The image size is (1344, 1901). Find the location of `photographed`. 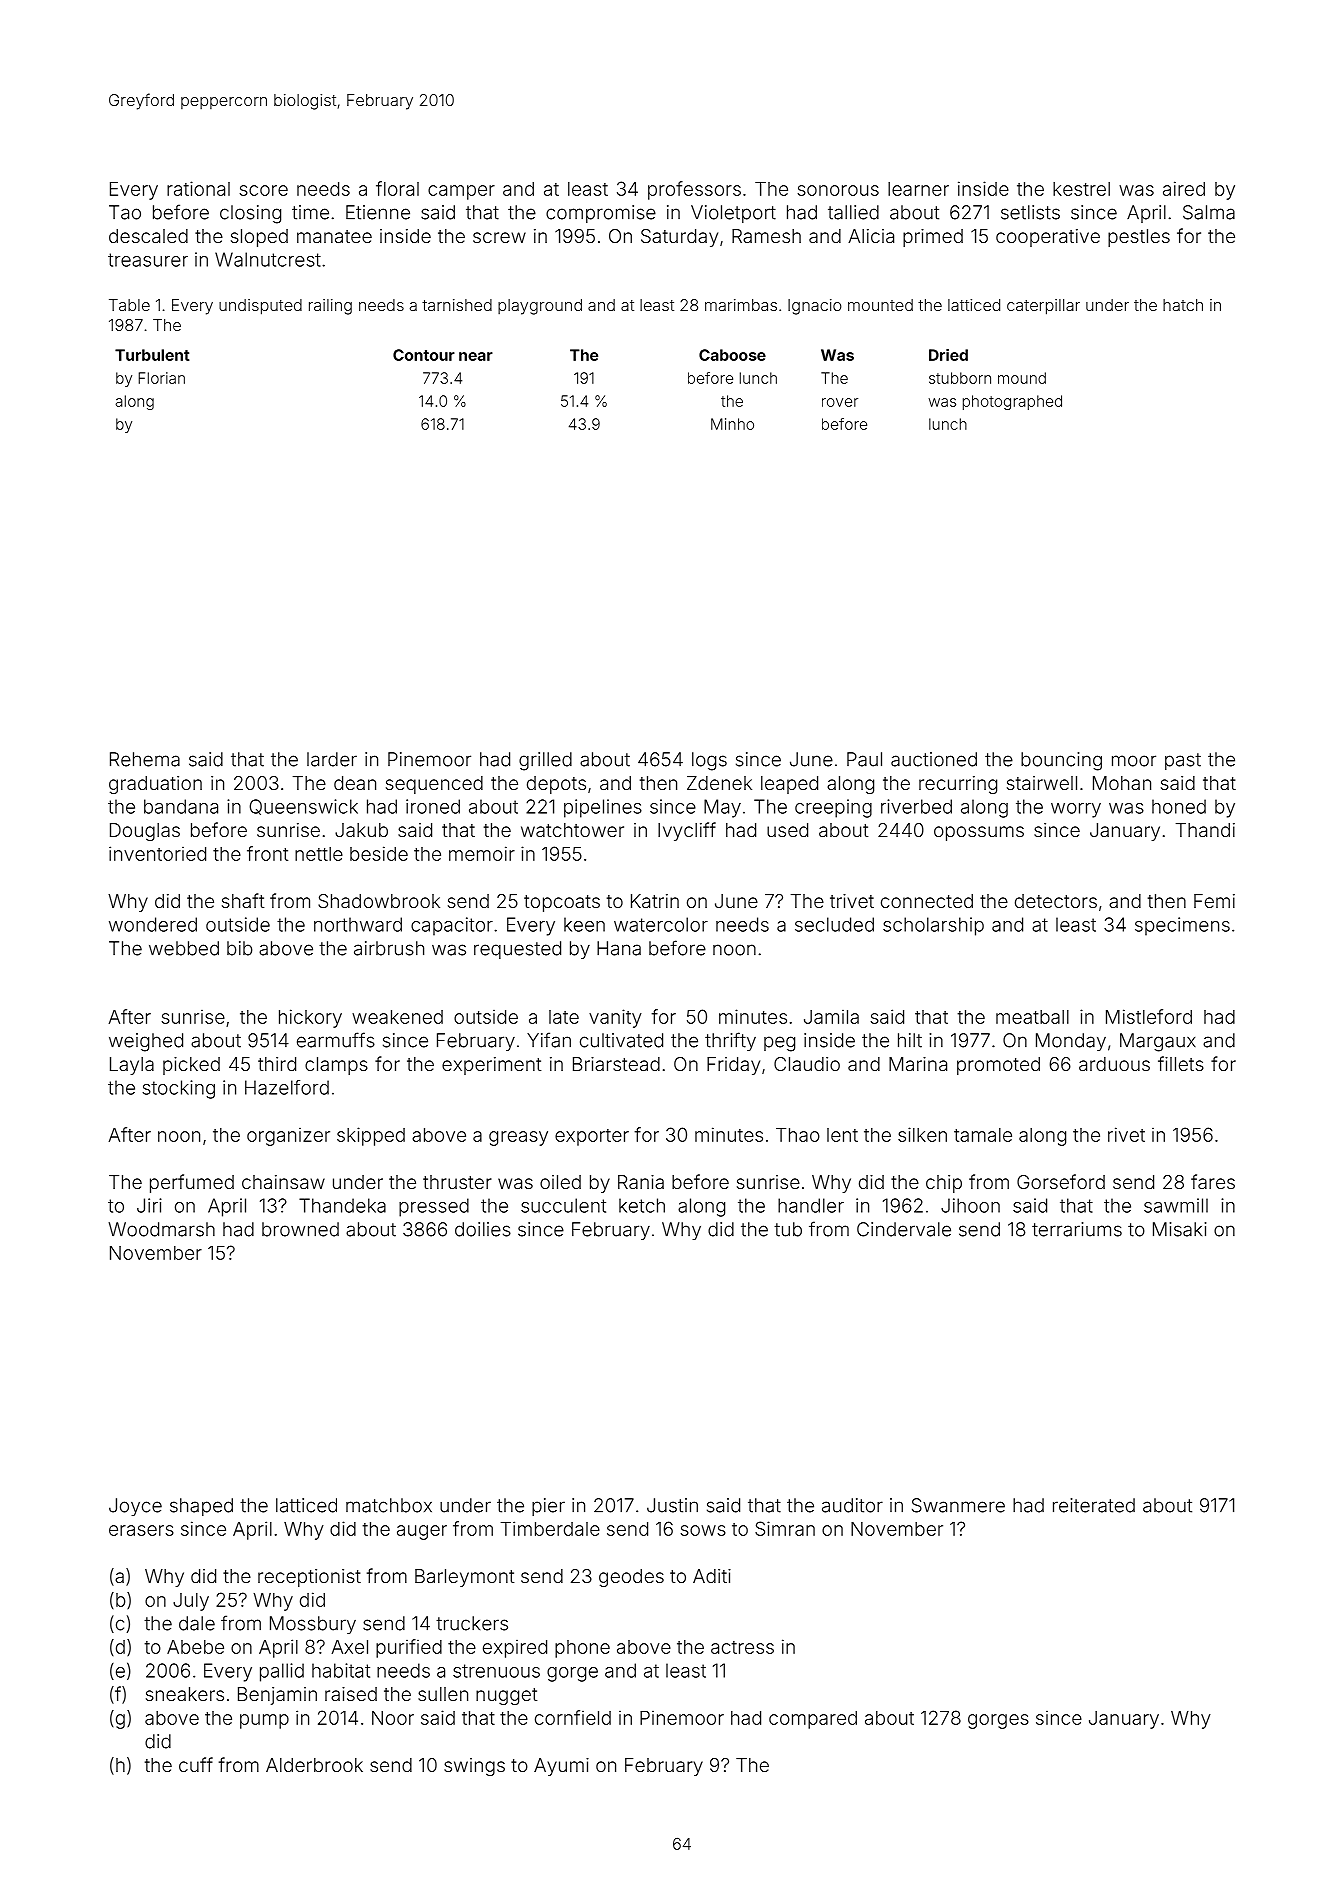

photographed is located at coordinates (1012, 402).
